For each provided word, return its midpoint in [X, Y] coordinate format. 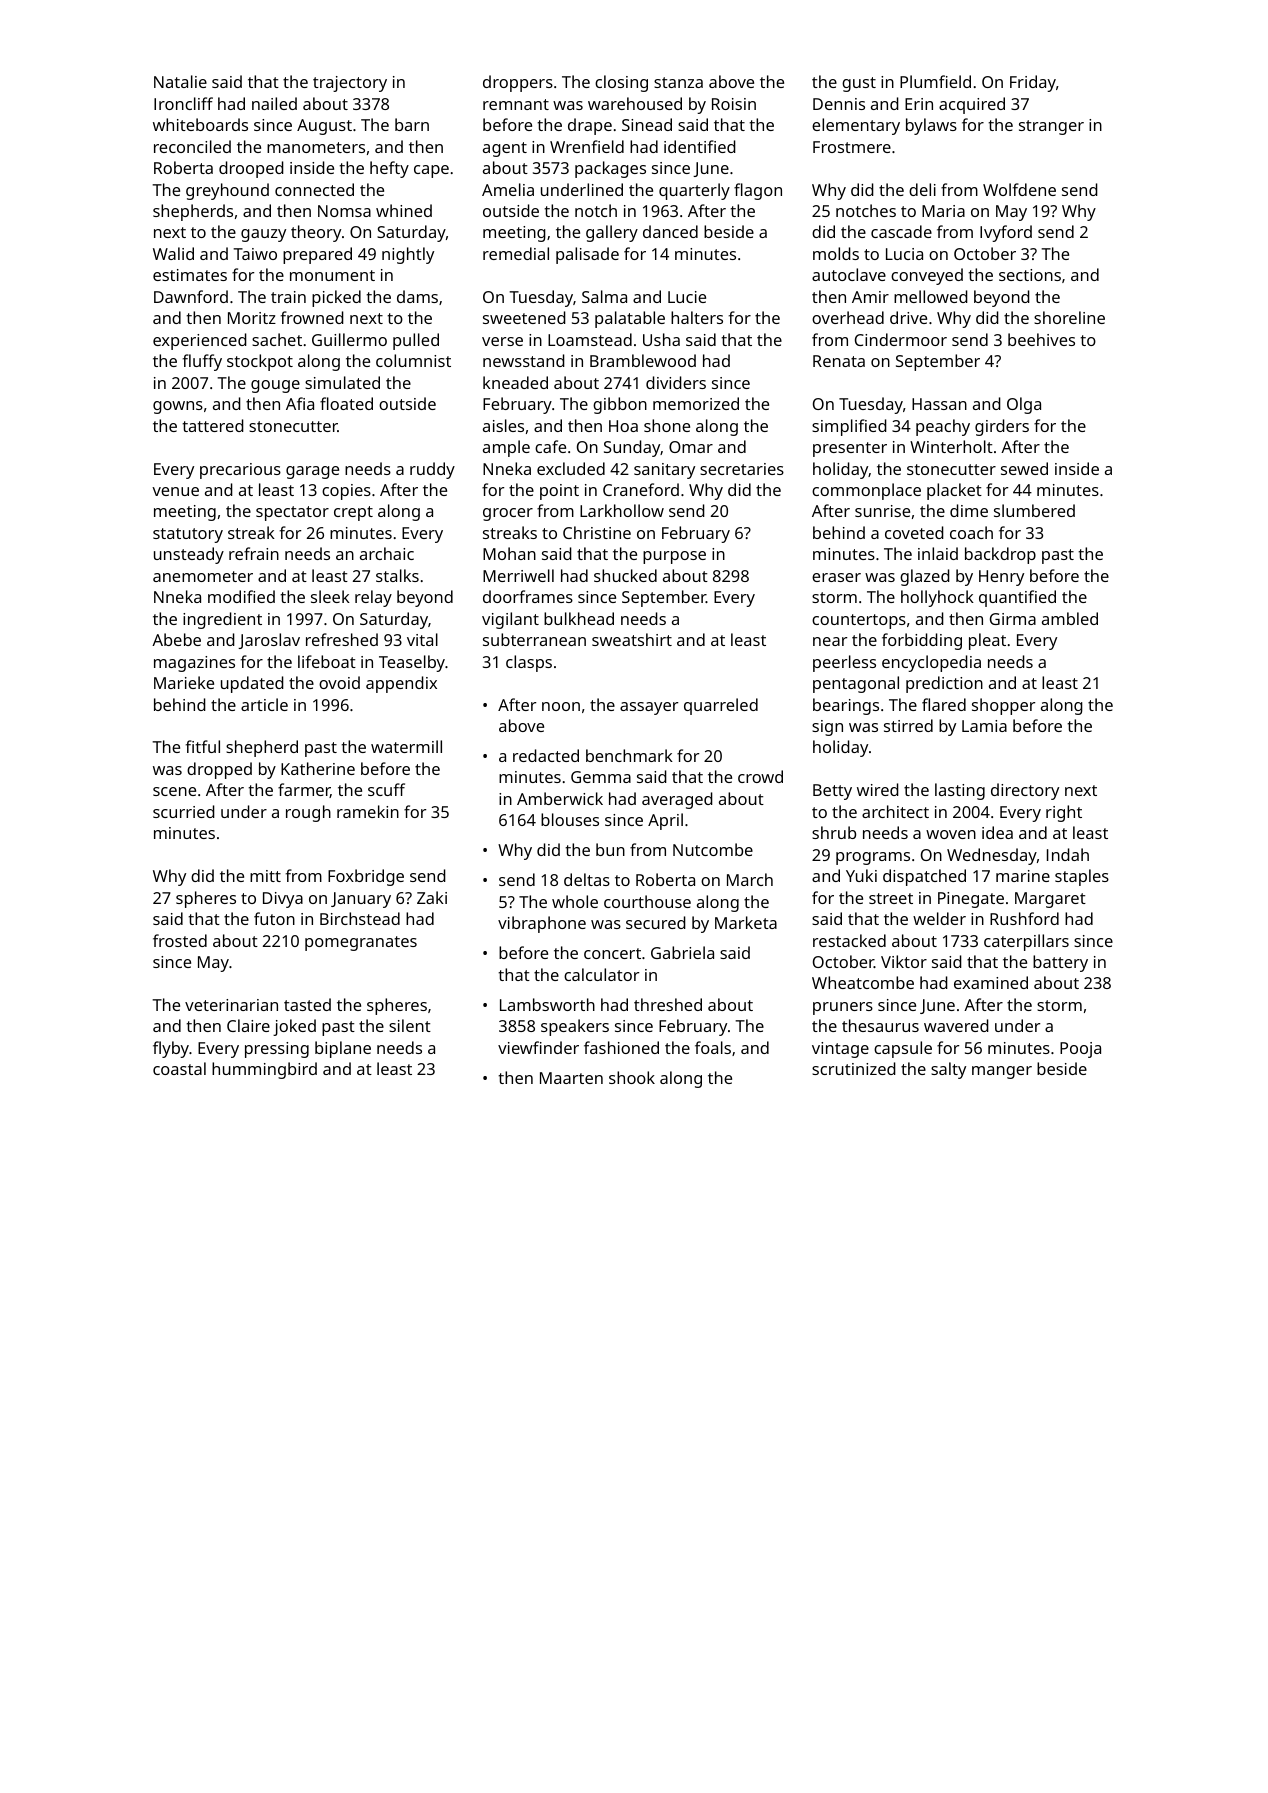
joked [294, 1027]
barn [412, 124]
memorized [696, 403]
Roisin [734, 104]
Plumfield [935, 81]
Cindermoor [901, 339]
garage [312, 472]
